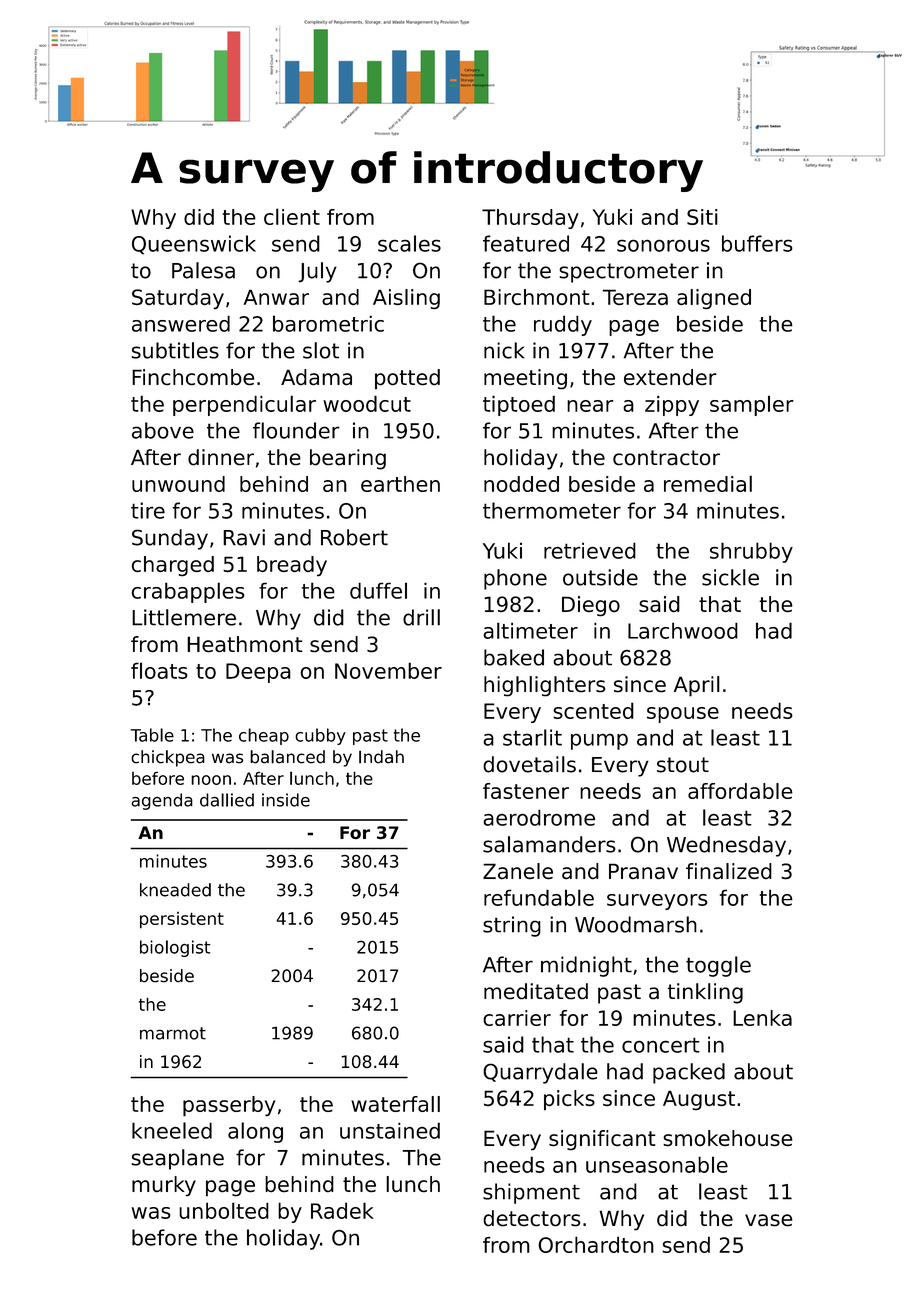 The image size is (924, 1314). Describe the element at coordinates (599, 742) in the document. I see `pump` at that location.
